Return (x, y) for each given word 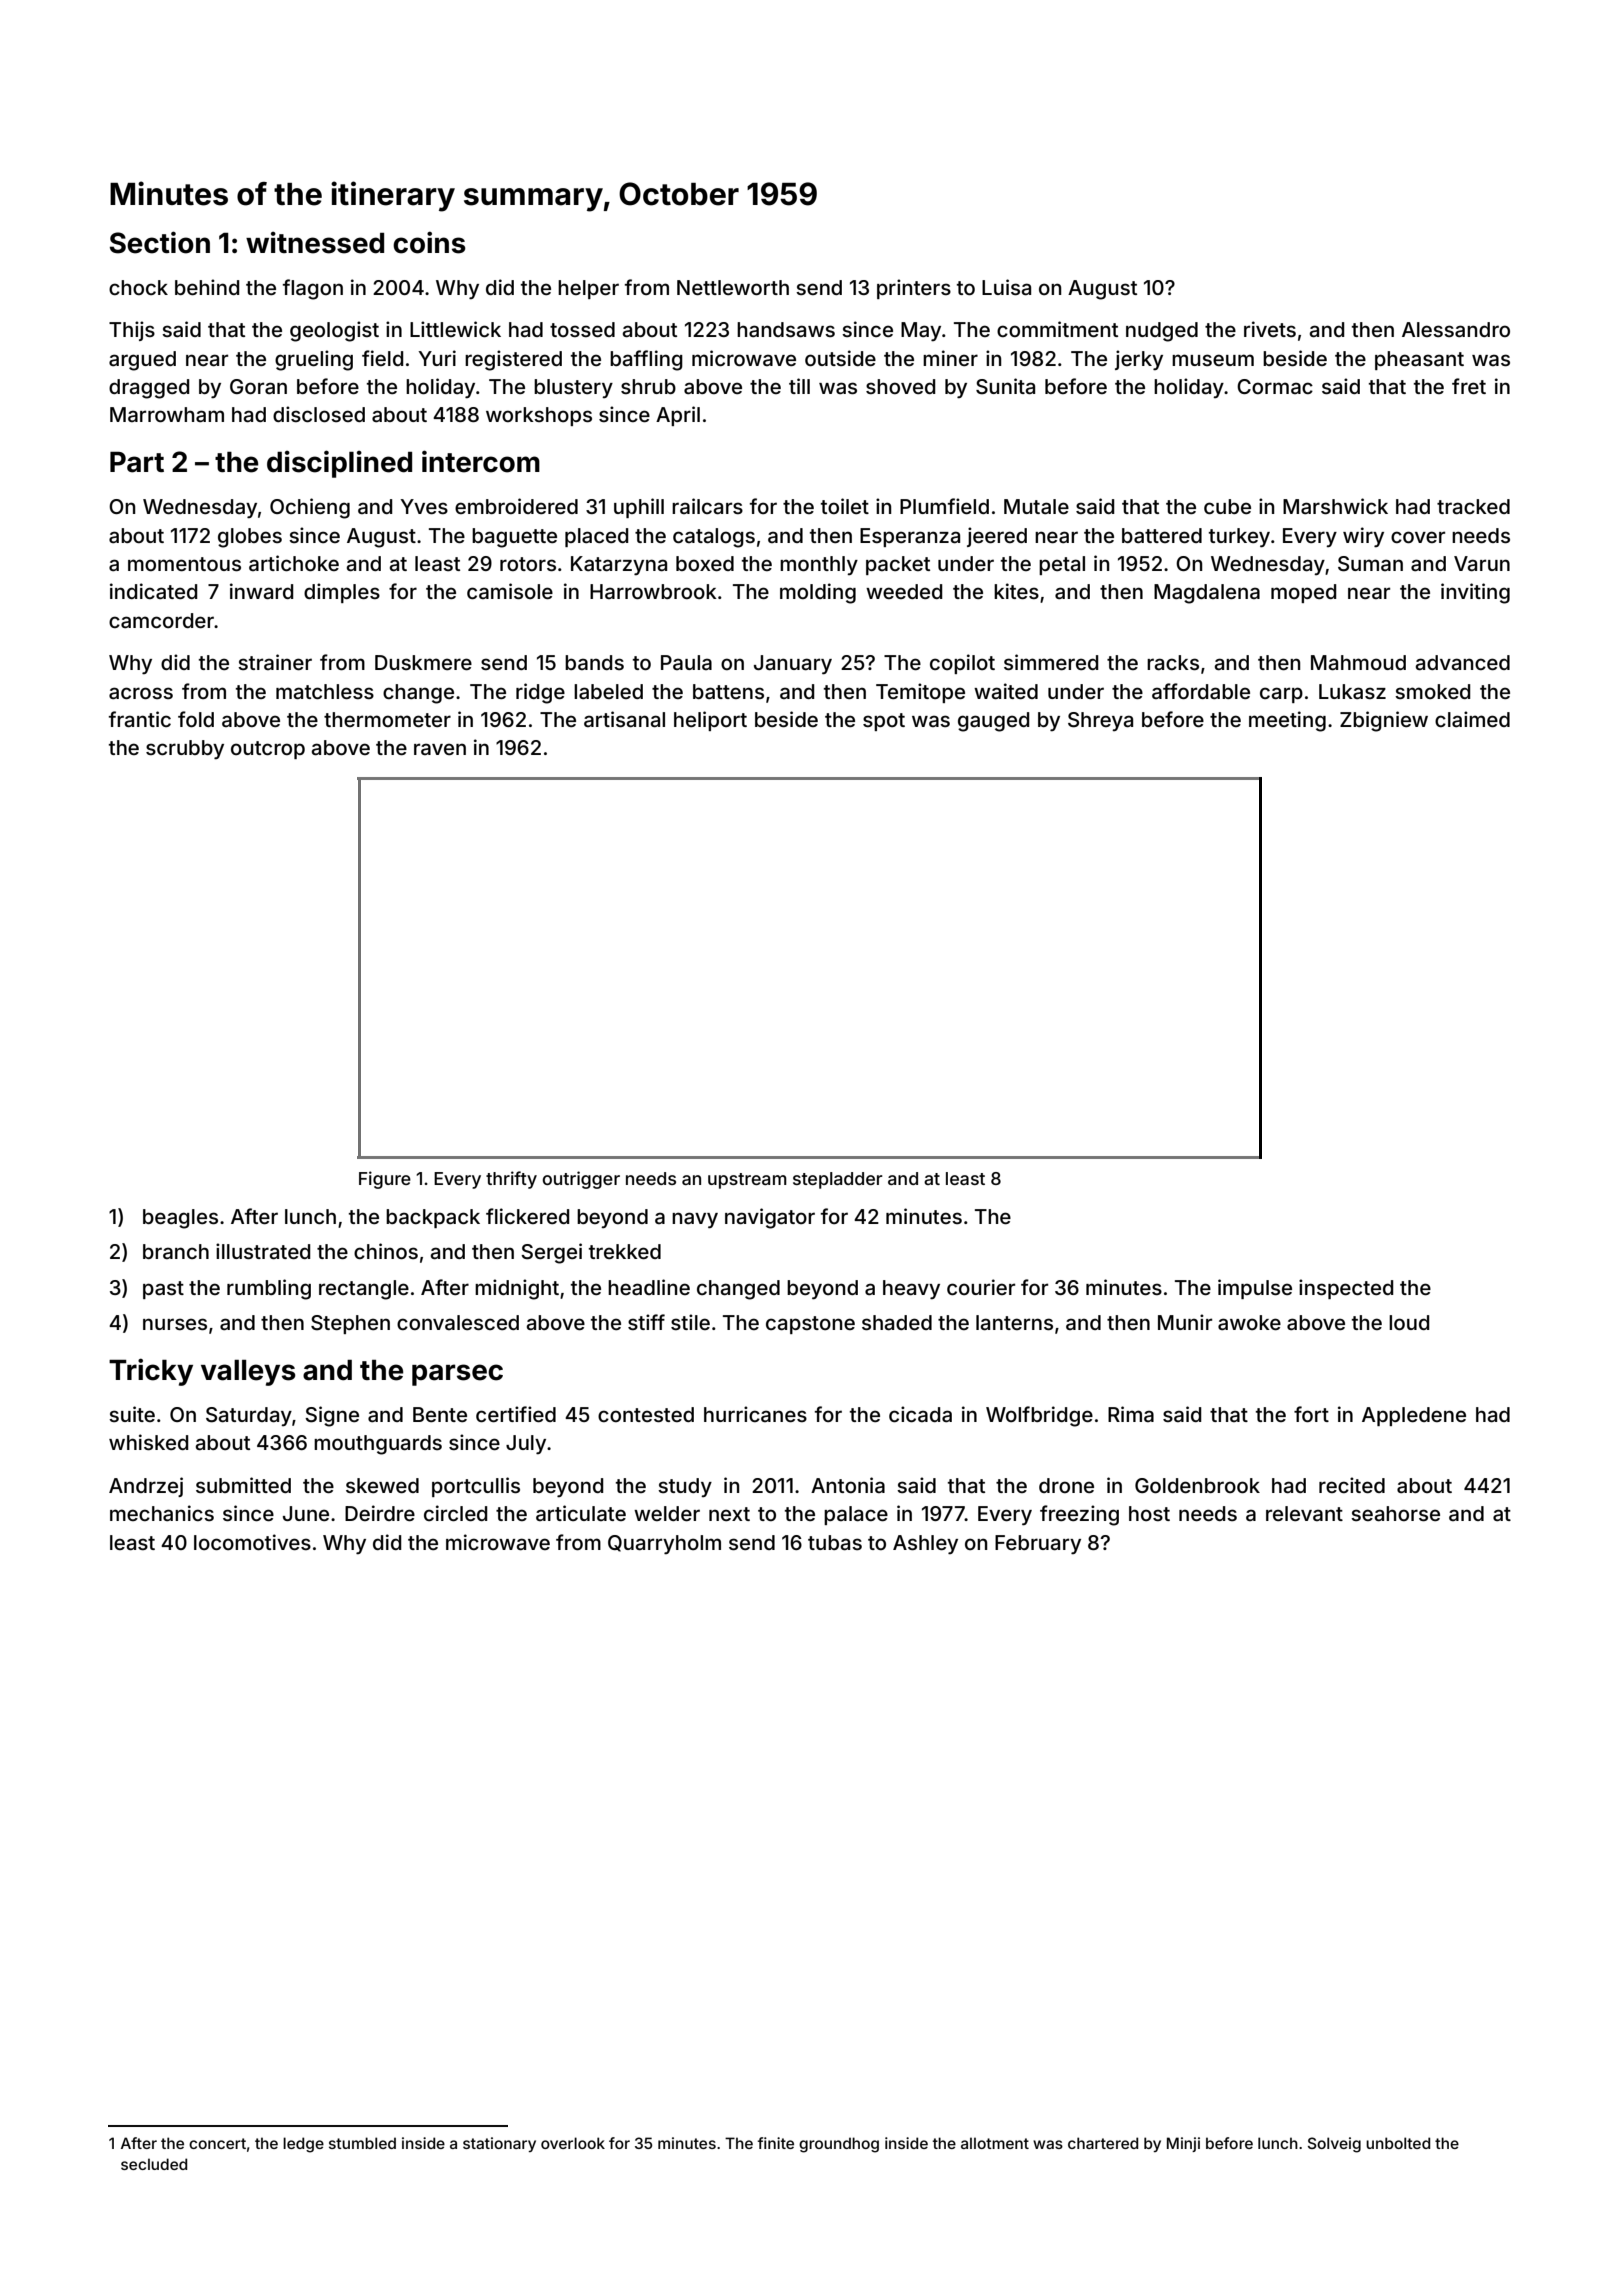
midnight (517, 1289)
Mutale (1036, 506)
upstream (747, 1181)
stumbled (362, 2143)
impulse (1255, 1289)
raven (440, 749)
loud (1409, 1322)
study (685, 1487)
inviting (1475, 593)
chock (138, 287)
